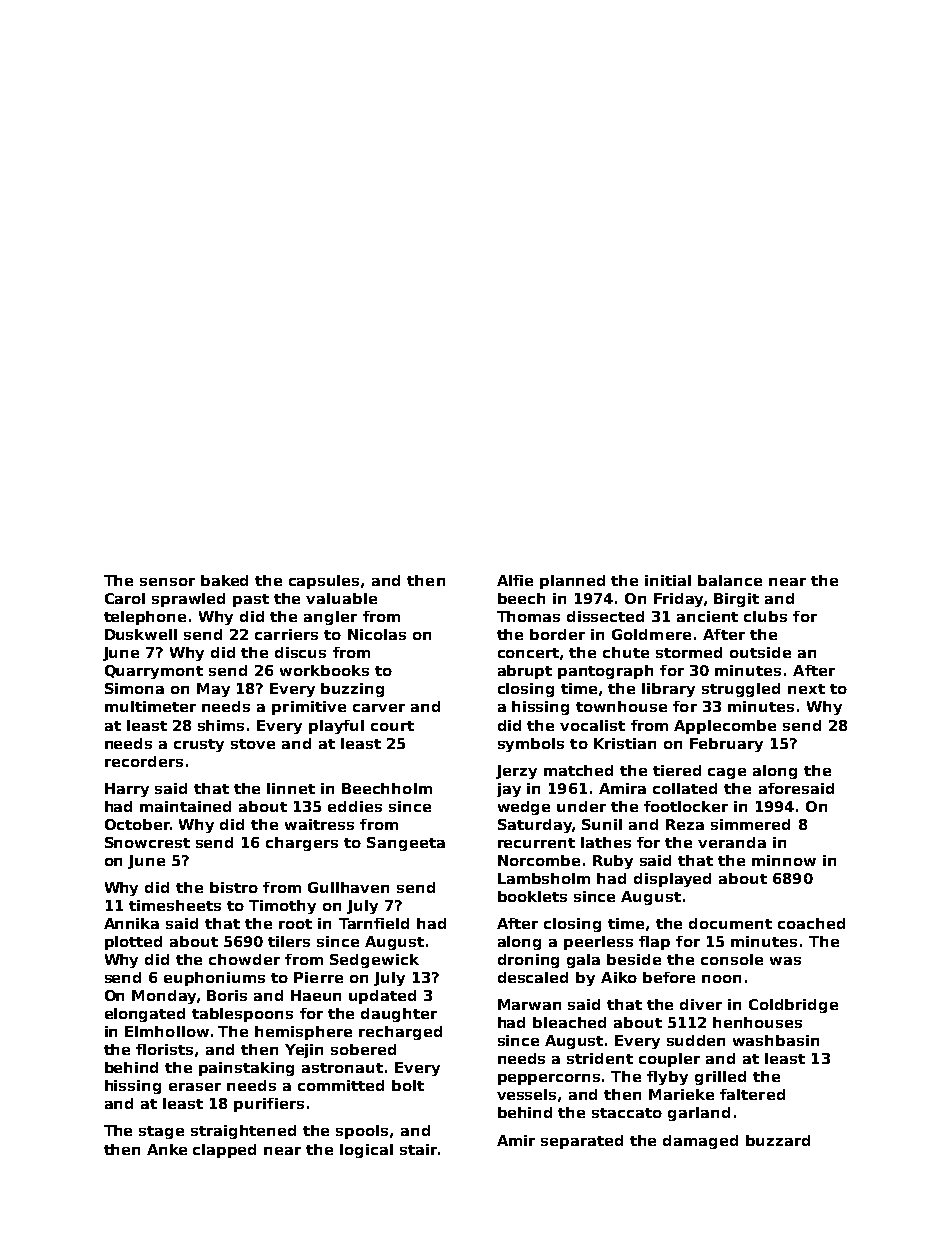 The width and height of the document is (952, 1233). What do you see at coordinates (213, 690) in the document?
I see `May` at bounding box center [213, 690].
